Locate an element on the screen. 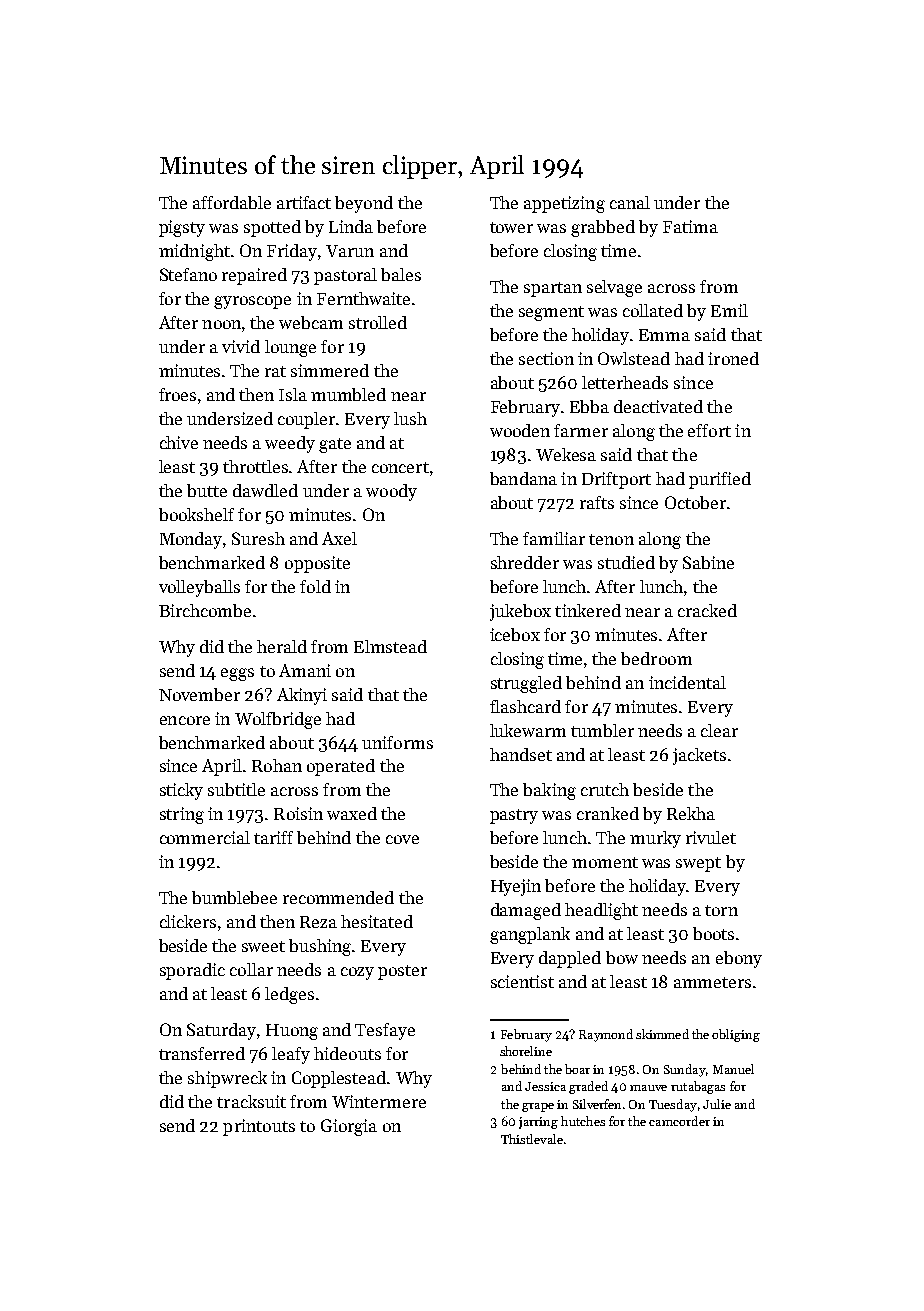 The width and height of the screenshot is (924, 1311). froes is located at coordinates (177, 394).
